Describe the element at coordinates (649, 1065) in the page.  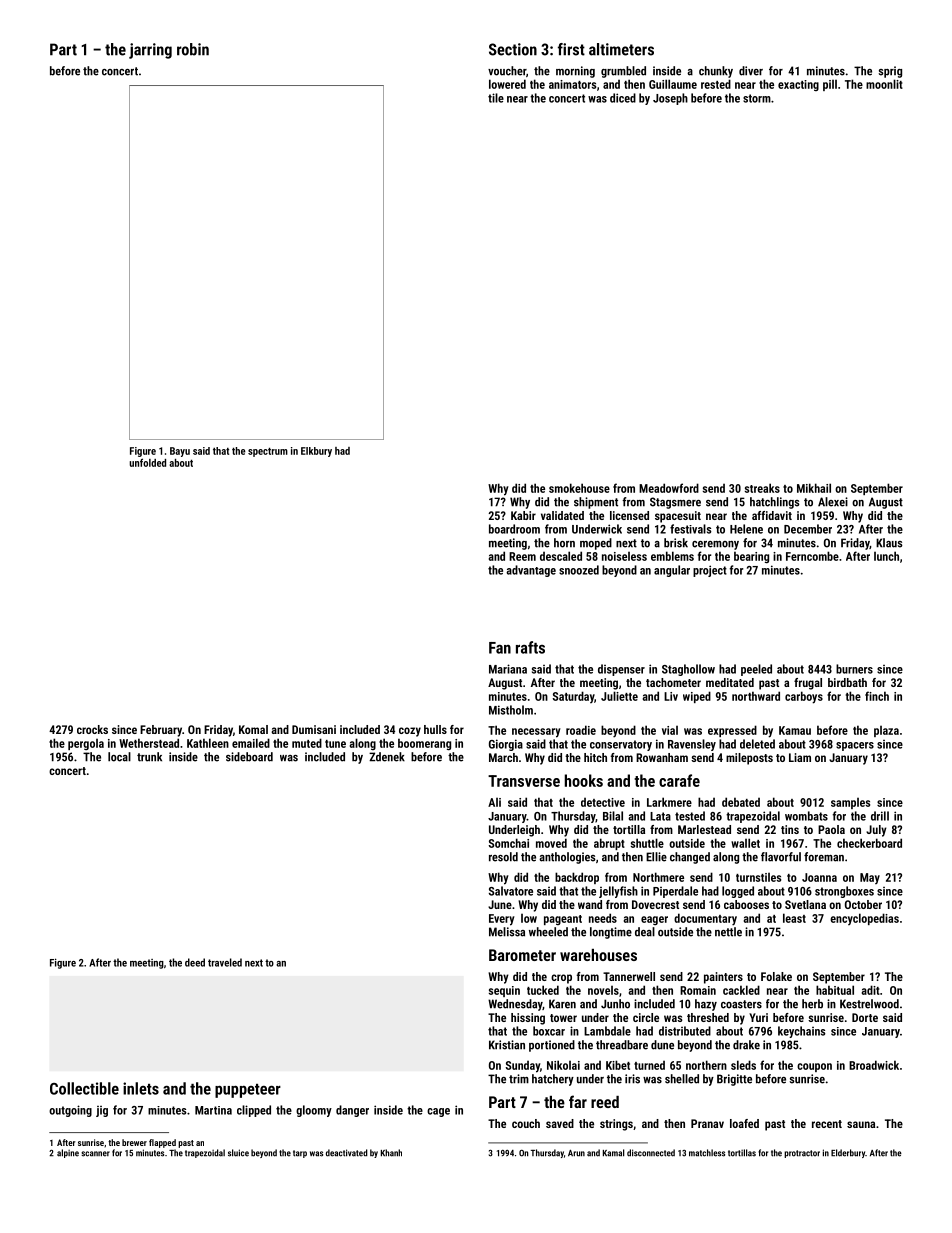
I see `turned` at that location.
